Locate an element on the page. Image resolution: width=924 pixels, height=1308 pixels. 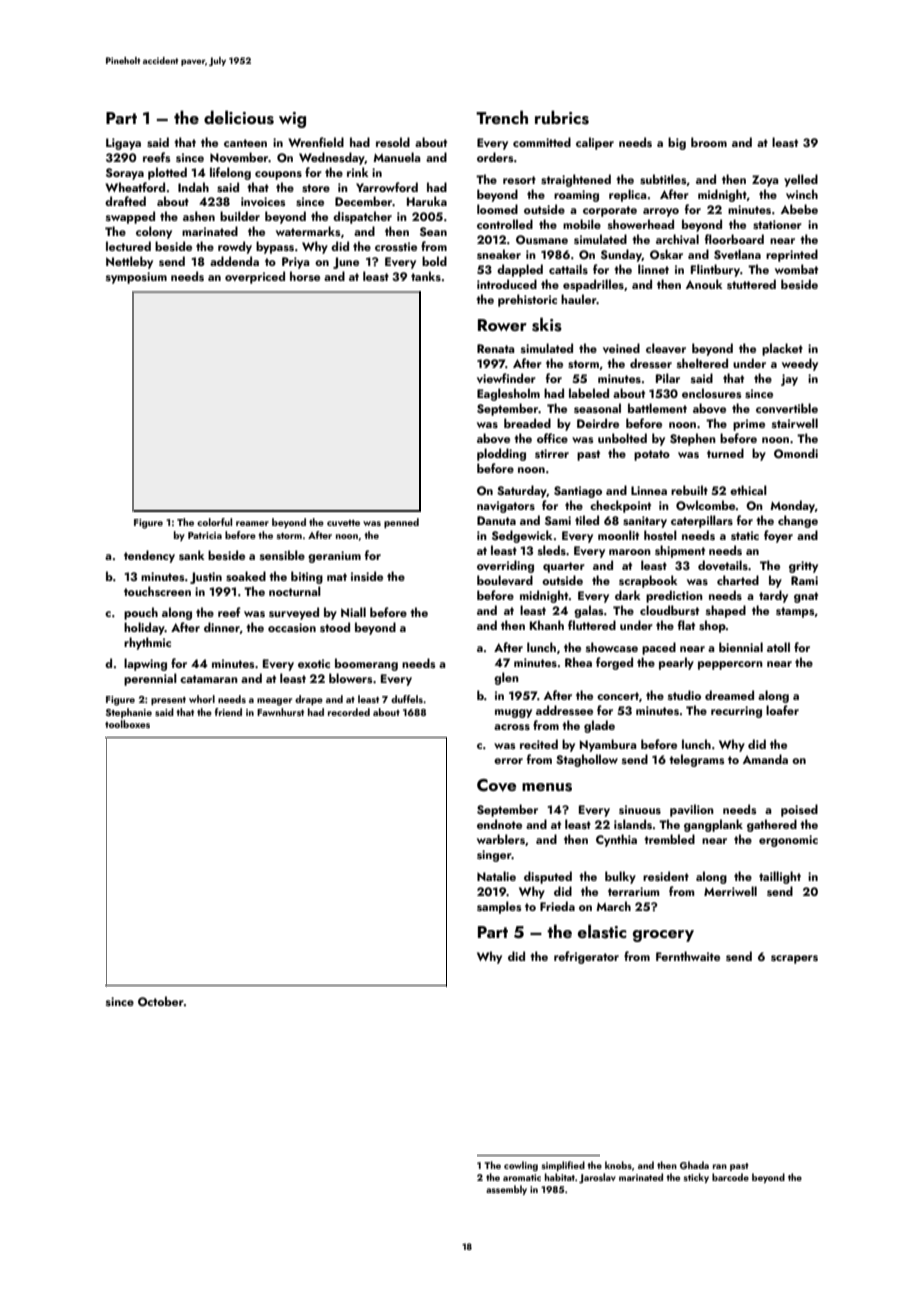
wig is located at coordinates (292, 120).
